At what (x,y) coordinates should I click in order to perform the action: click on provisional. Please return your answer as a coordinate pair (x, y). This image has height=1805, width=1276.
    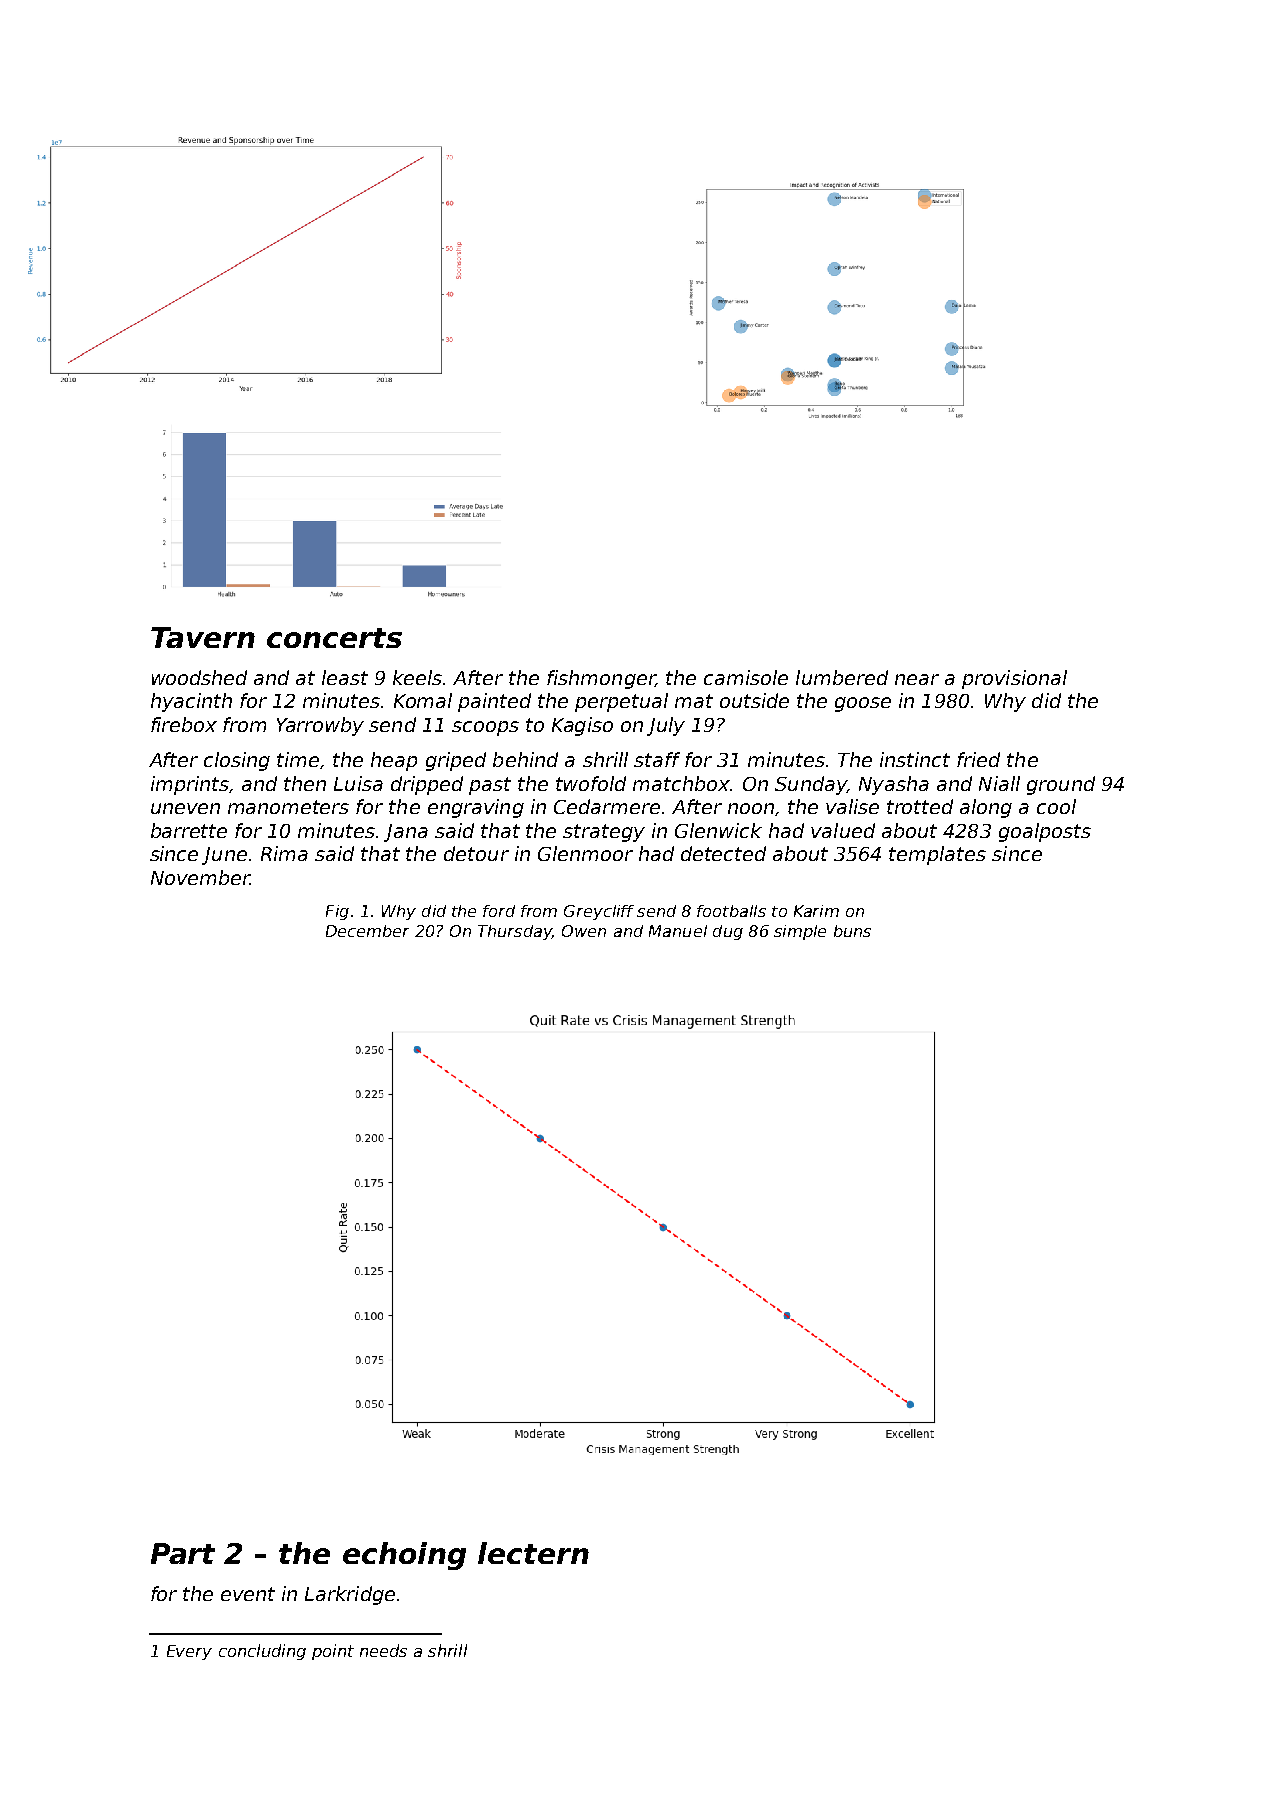
    Looking at the image, I should click on (1014, 679).
